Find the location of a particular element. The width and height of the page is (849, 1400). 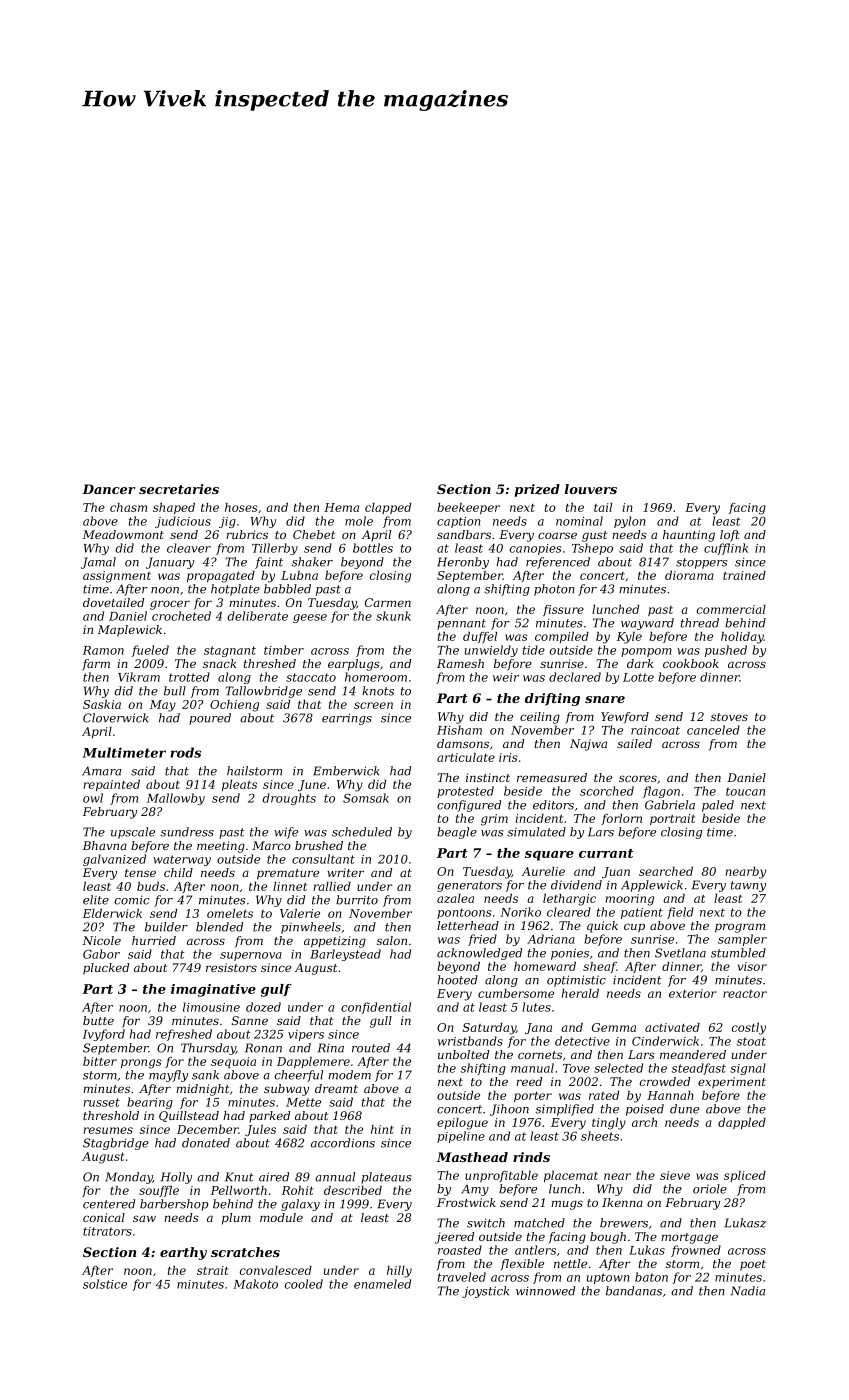

Ramon is located at coordinates (103, 650).
